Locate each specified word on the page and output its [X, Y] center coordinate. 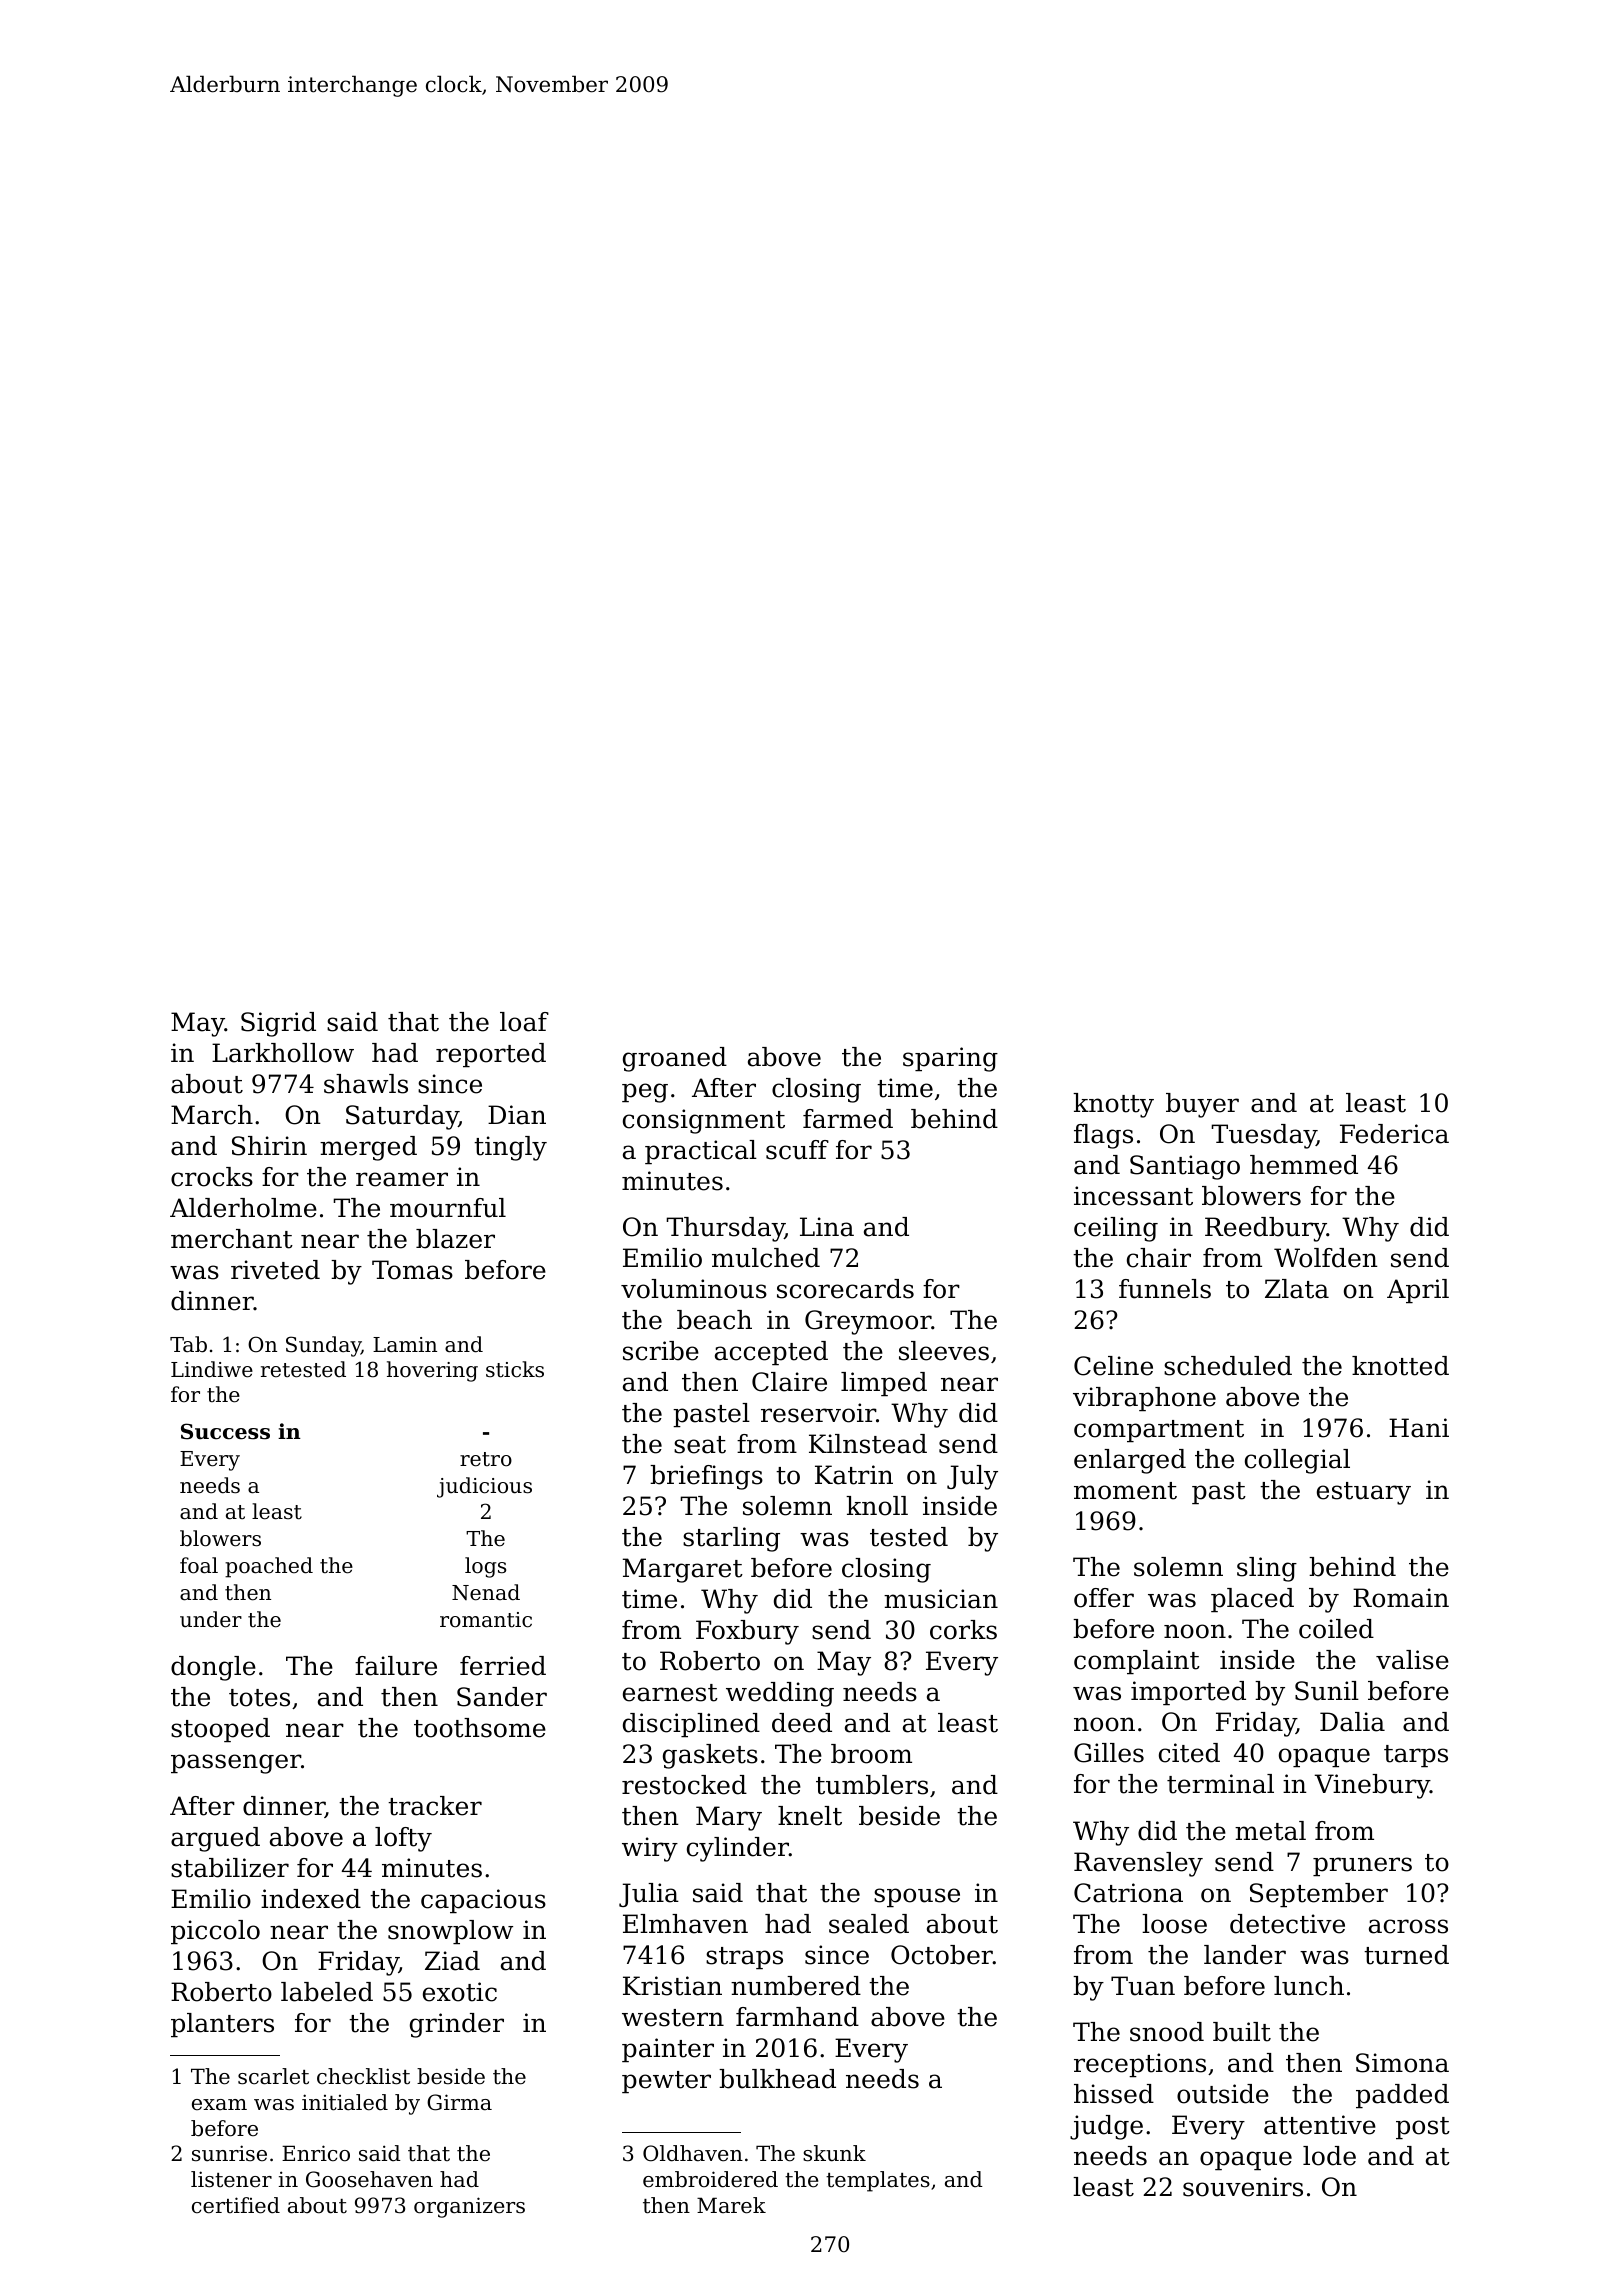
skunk [834, 2153]
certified [236, 2205]
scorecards [845, 1289]
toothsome [480, 1728]
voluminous [694, 1289]
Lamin [405, 1345]
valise [1412, 1660]
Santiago [1185, 1167]
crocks [212, 1177]
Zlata [1297, 1289]
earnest [670, 1693]
